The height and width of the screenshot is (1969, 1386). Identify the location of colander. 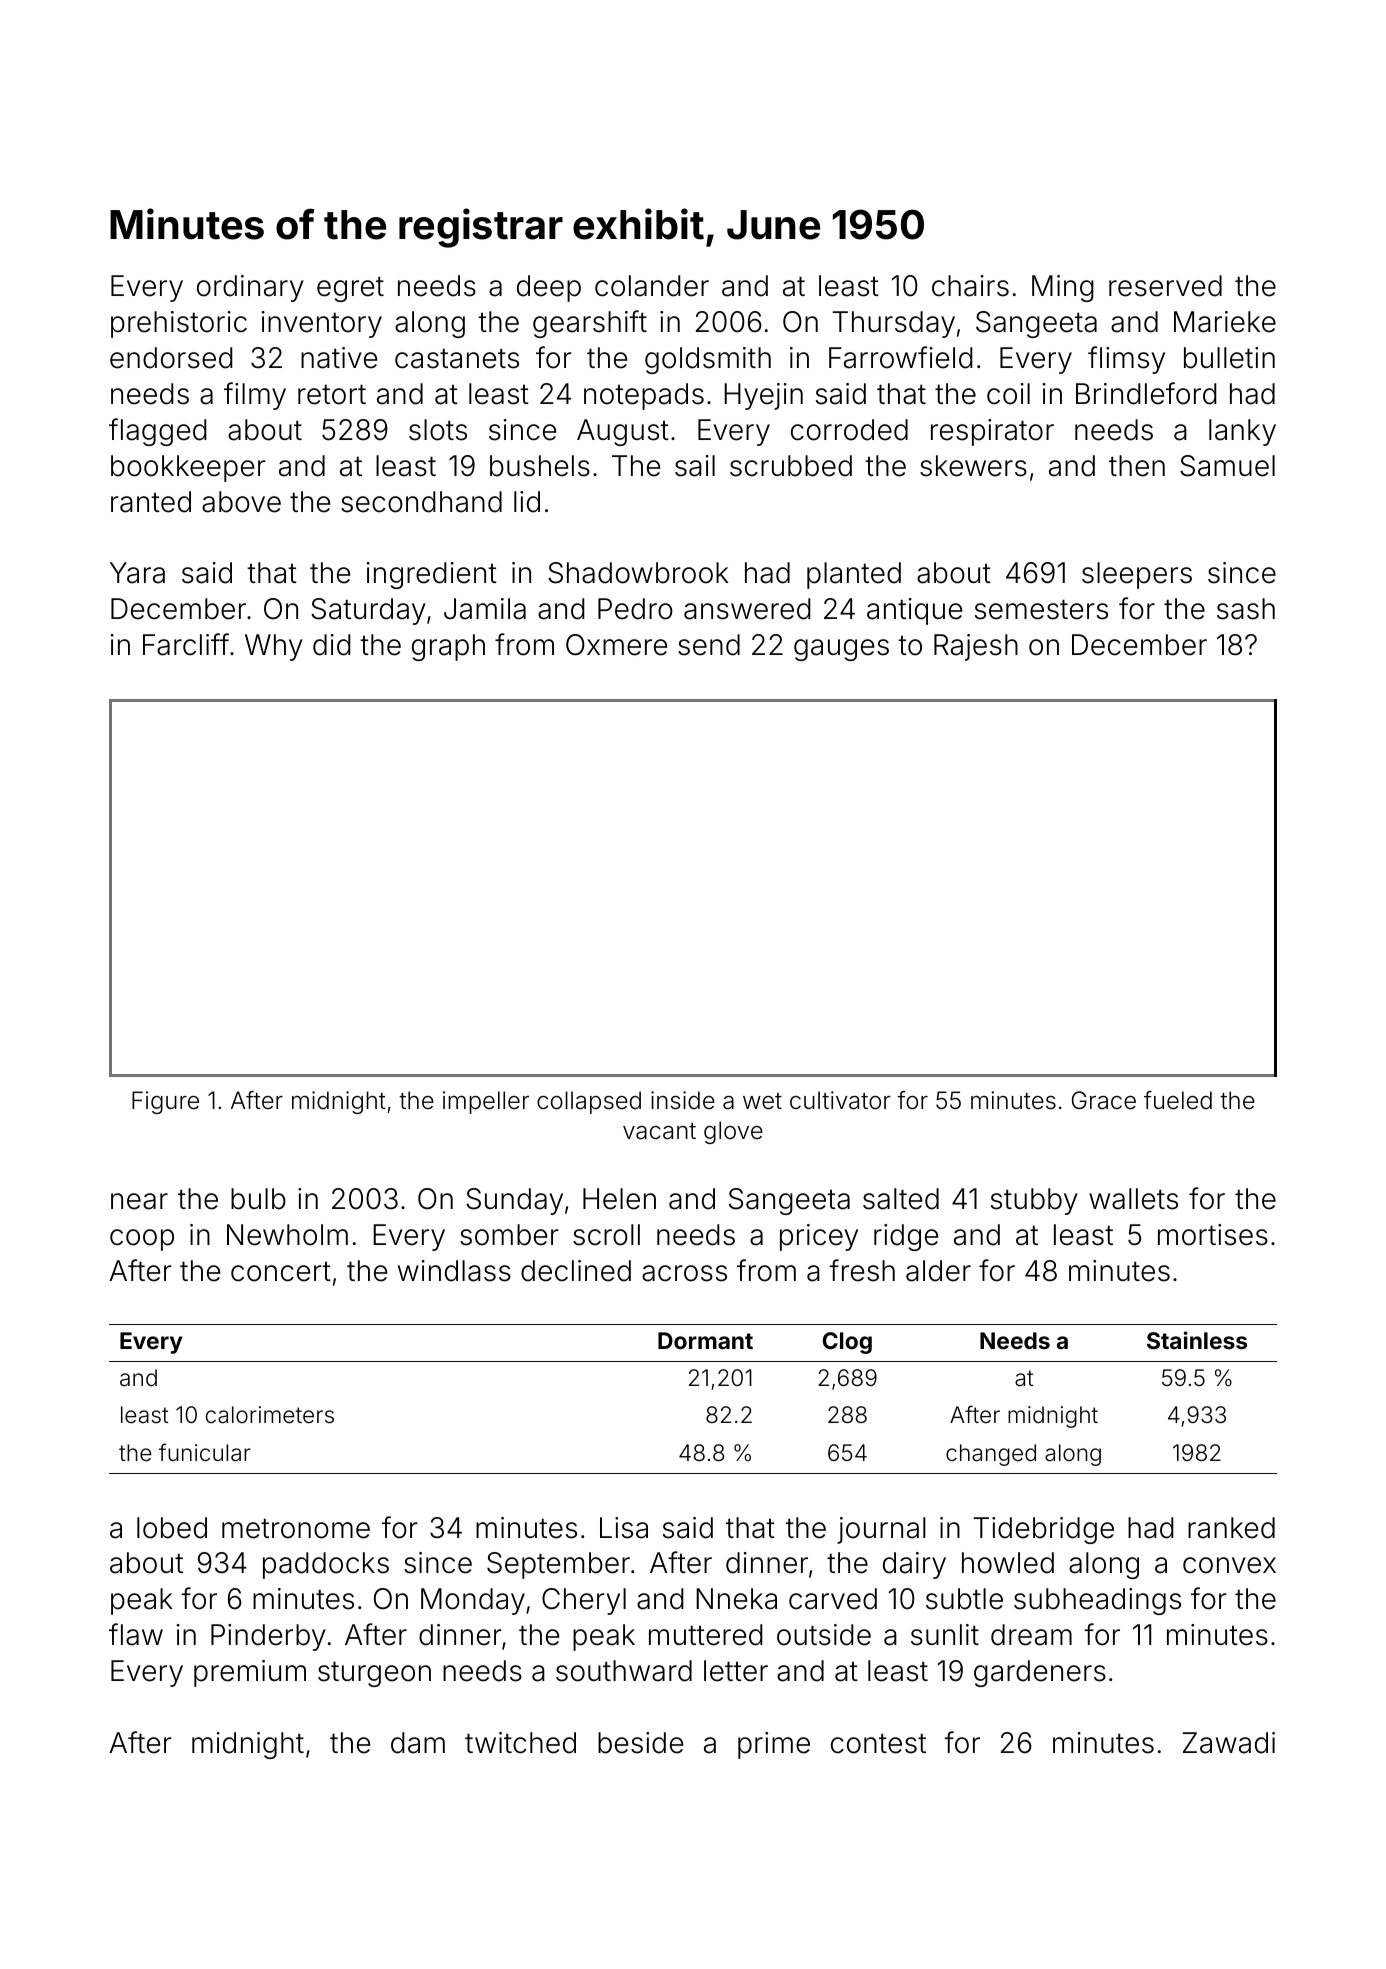
(652, 286).
